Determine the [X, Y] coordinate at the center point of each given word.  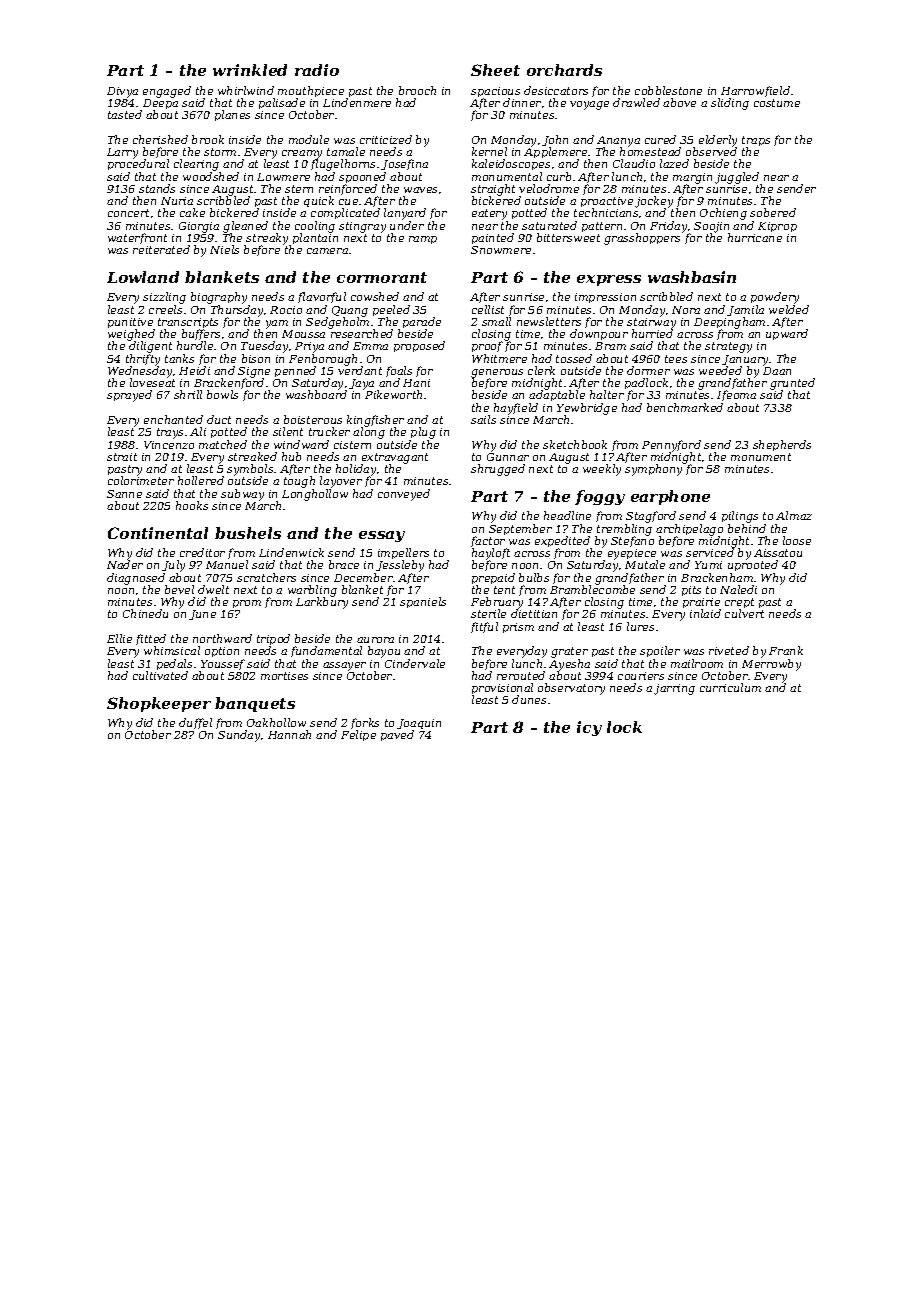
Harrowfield [755, 91]
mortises [284, 676]
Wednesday [140, 372]
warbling [312, 591]
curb [559, 176]
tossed [574, 358]
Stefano [632, 541]
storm [220, 152]
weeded [720, 370]
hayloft [491, 554]
